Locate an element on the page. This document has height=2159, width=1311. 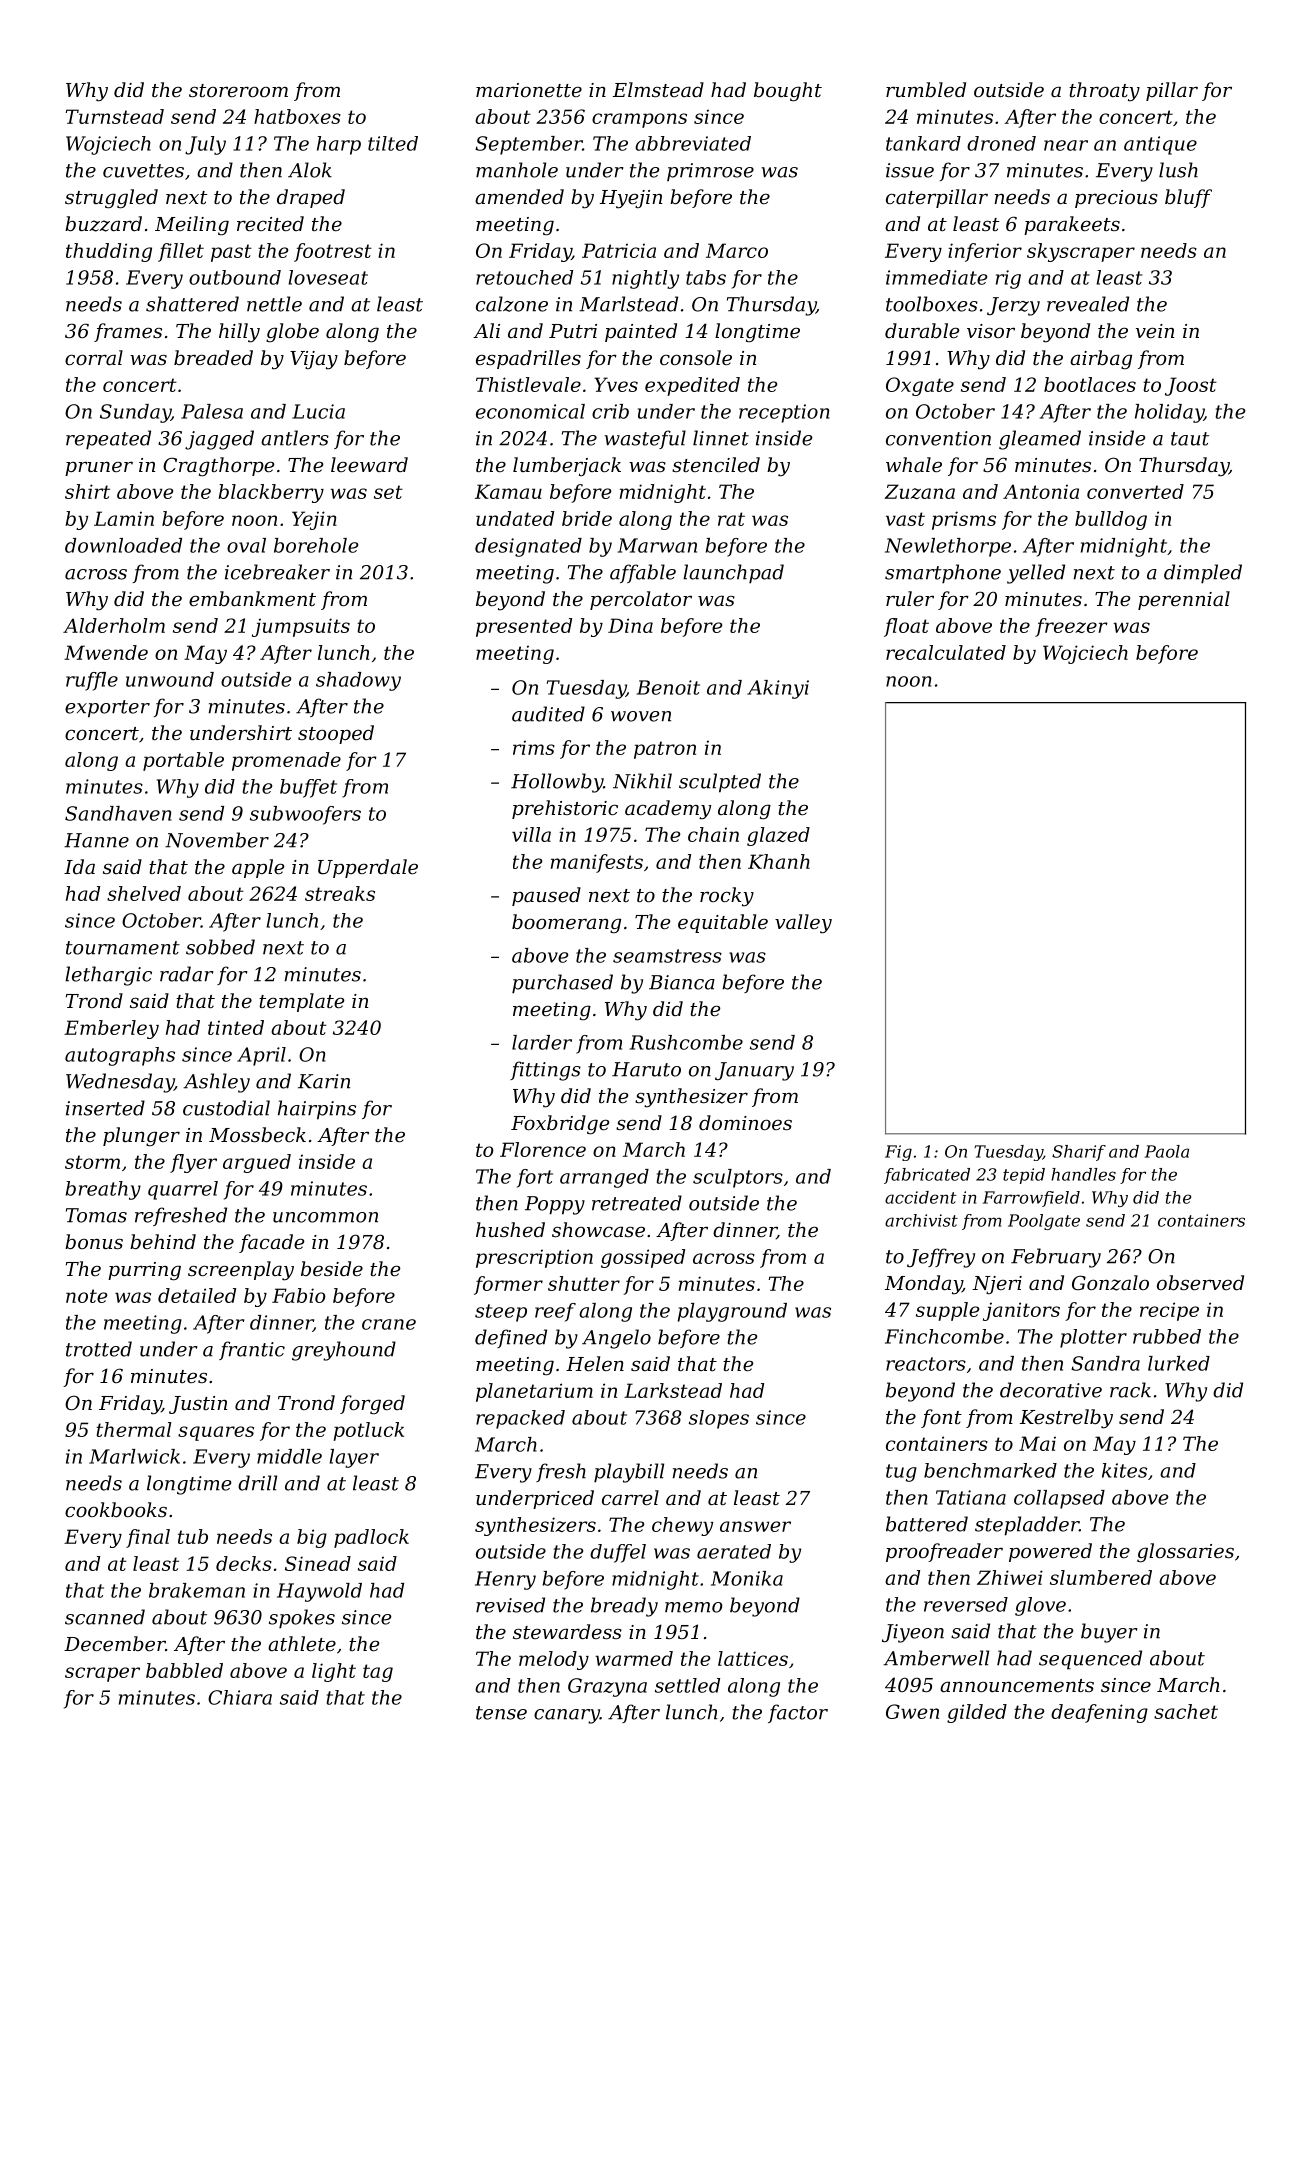
launchpad is located at coordinates (733, 574).
